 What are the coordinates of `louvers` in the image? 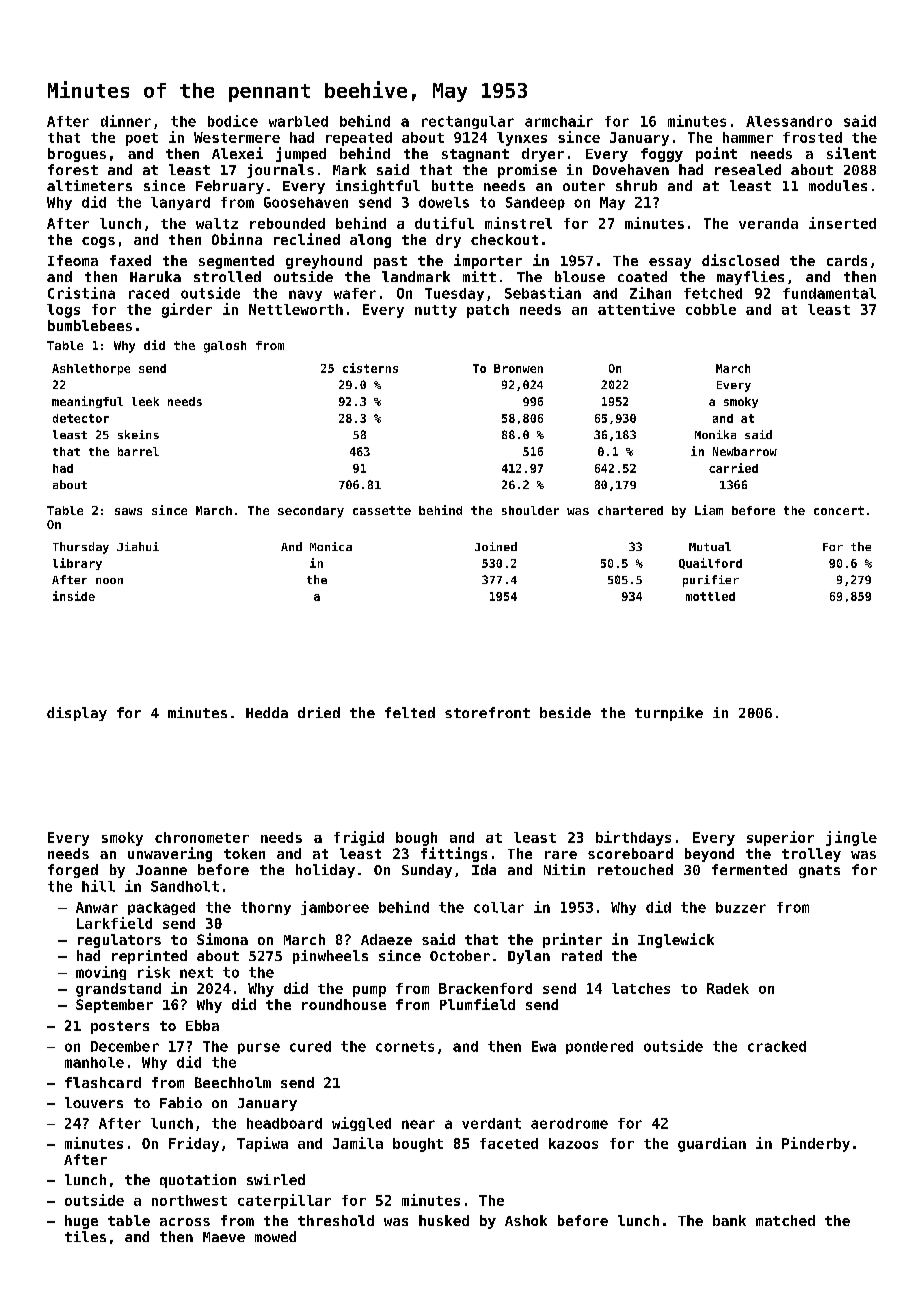 It's located at (94, 1102).
